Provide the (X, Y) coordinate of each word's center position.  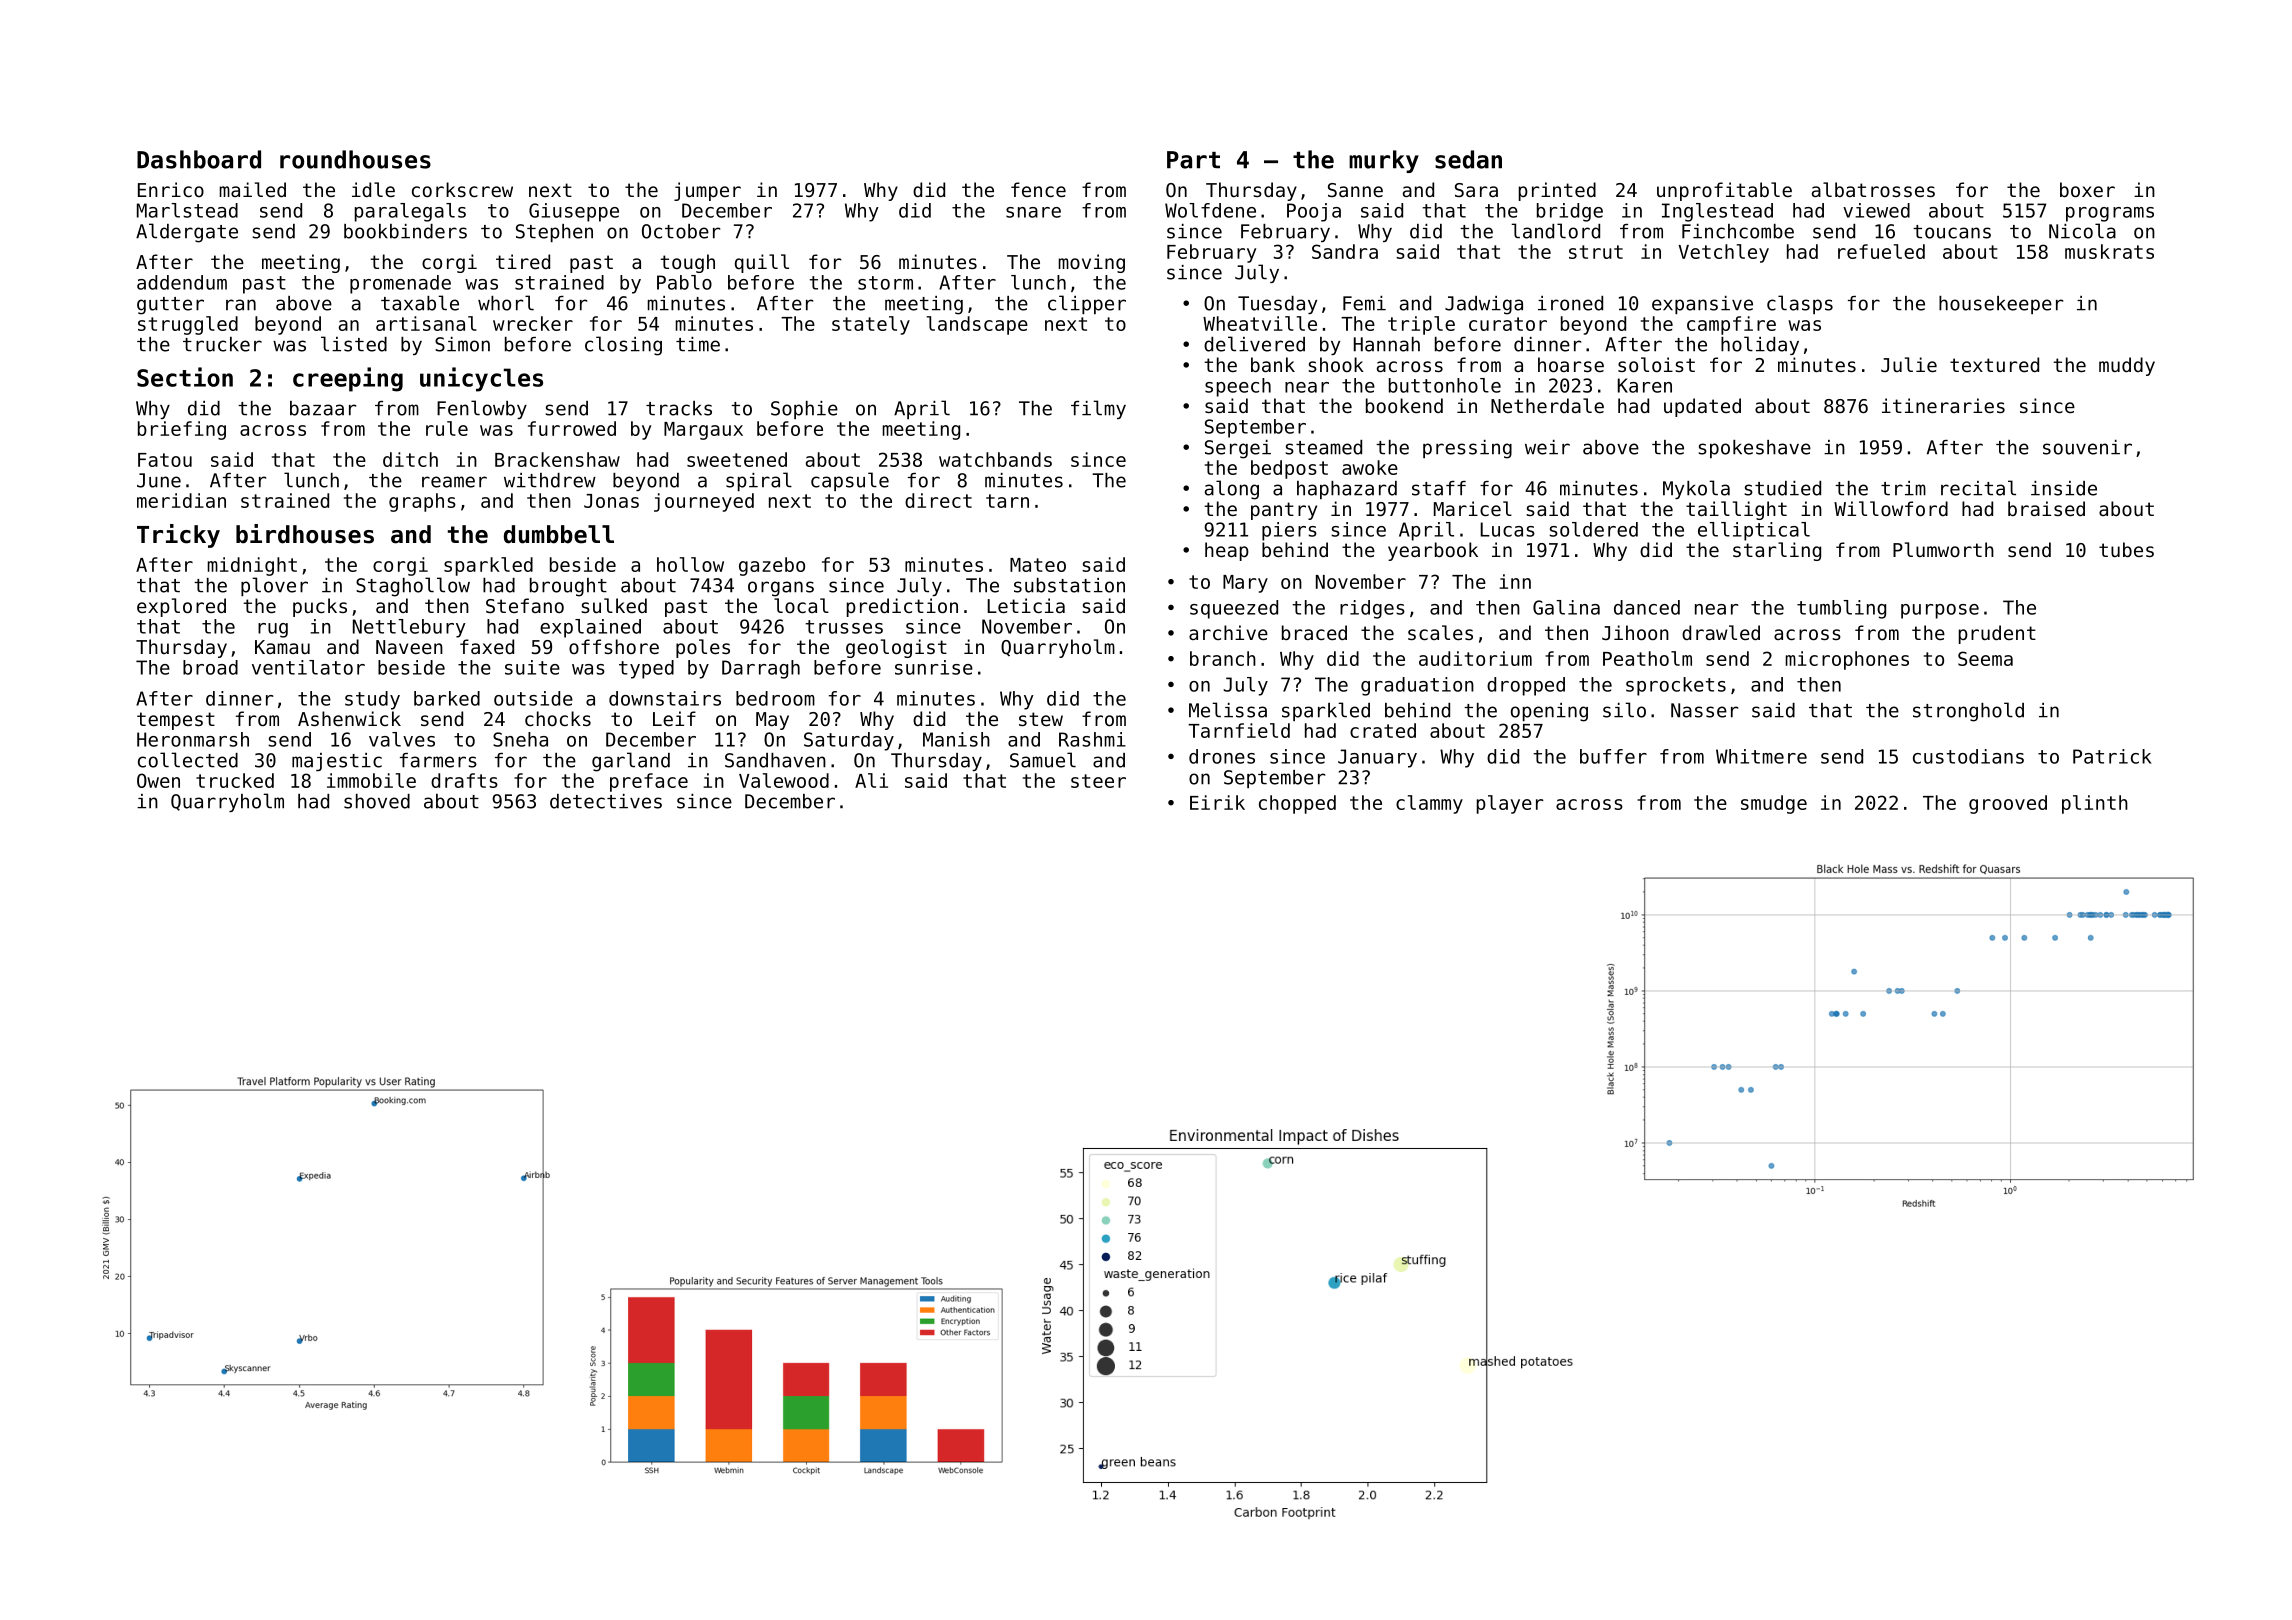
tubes (2126, 549)
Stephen (554, 233)
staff (1439, 488)
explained (590, 628)
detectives (606, 801)
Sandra (1345, 251)
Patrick (2112, 756)
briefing (182, 430)
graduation (1417, 686)
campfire (1731, 325)
